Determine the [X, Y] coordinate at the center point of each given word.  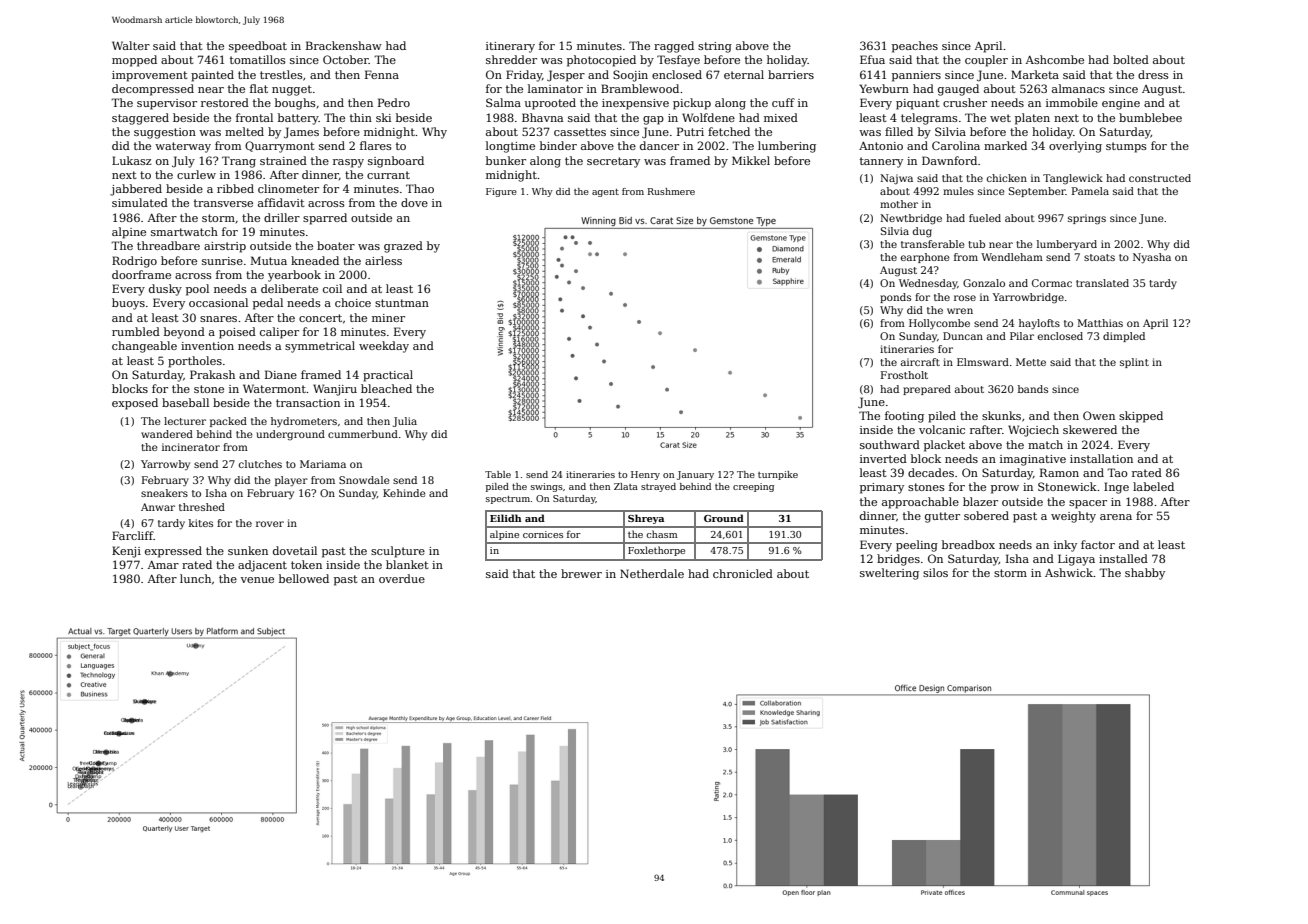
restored [225, 102]
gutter [942, 517]
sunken [248, 550]
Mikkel [751, 160]
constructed [1160, 178]
